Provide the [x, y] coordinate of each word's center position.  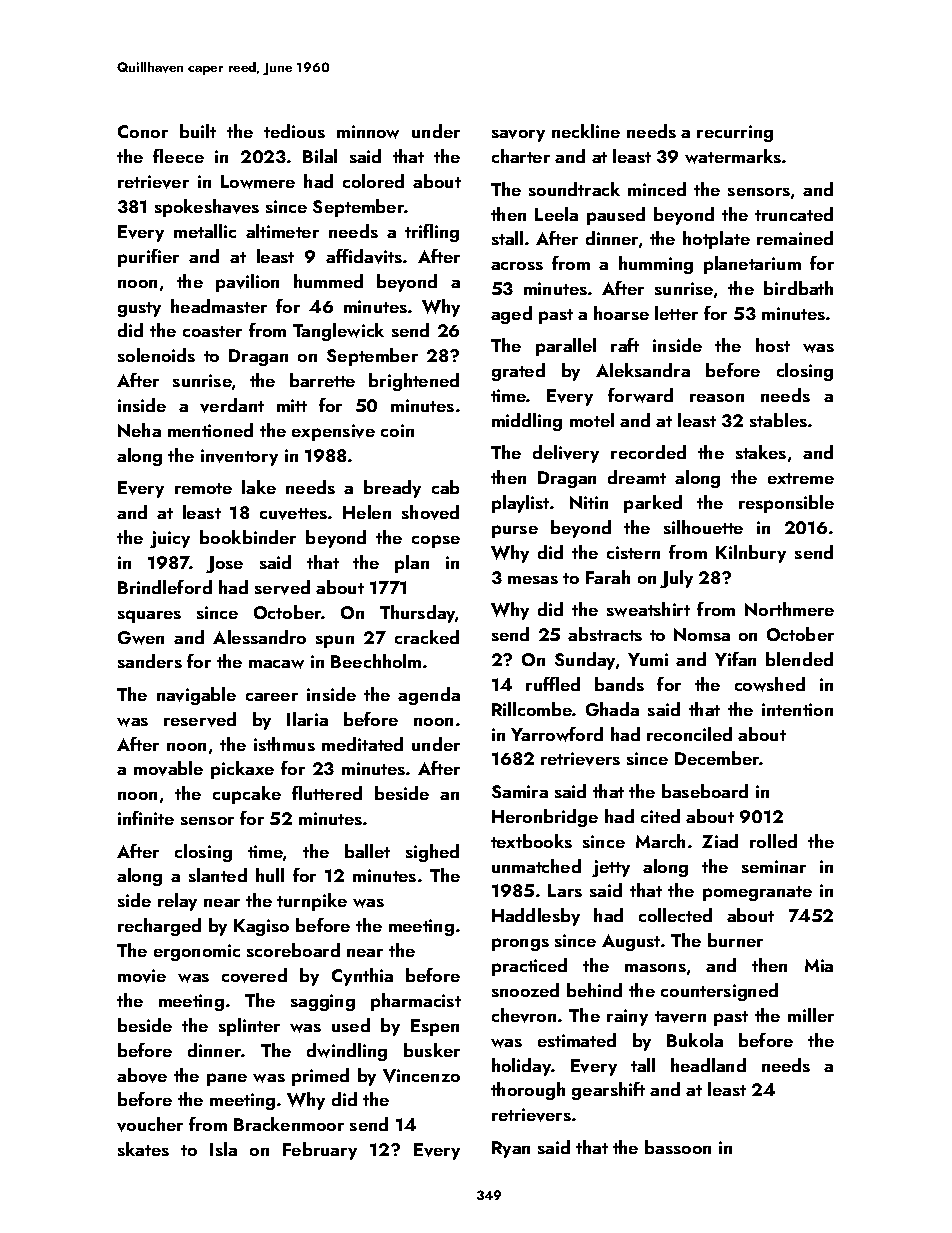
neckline [586, 131]
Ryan [511, 1149]
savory [518, 136]
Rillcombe [532, 709]
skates [143, 1149]
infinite [146, 818]
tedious [294, 131]
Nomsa [702, 634]
